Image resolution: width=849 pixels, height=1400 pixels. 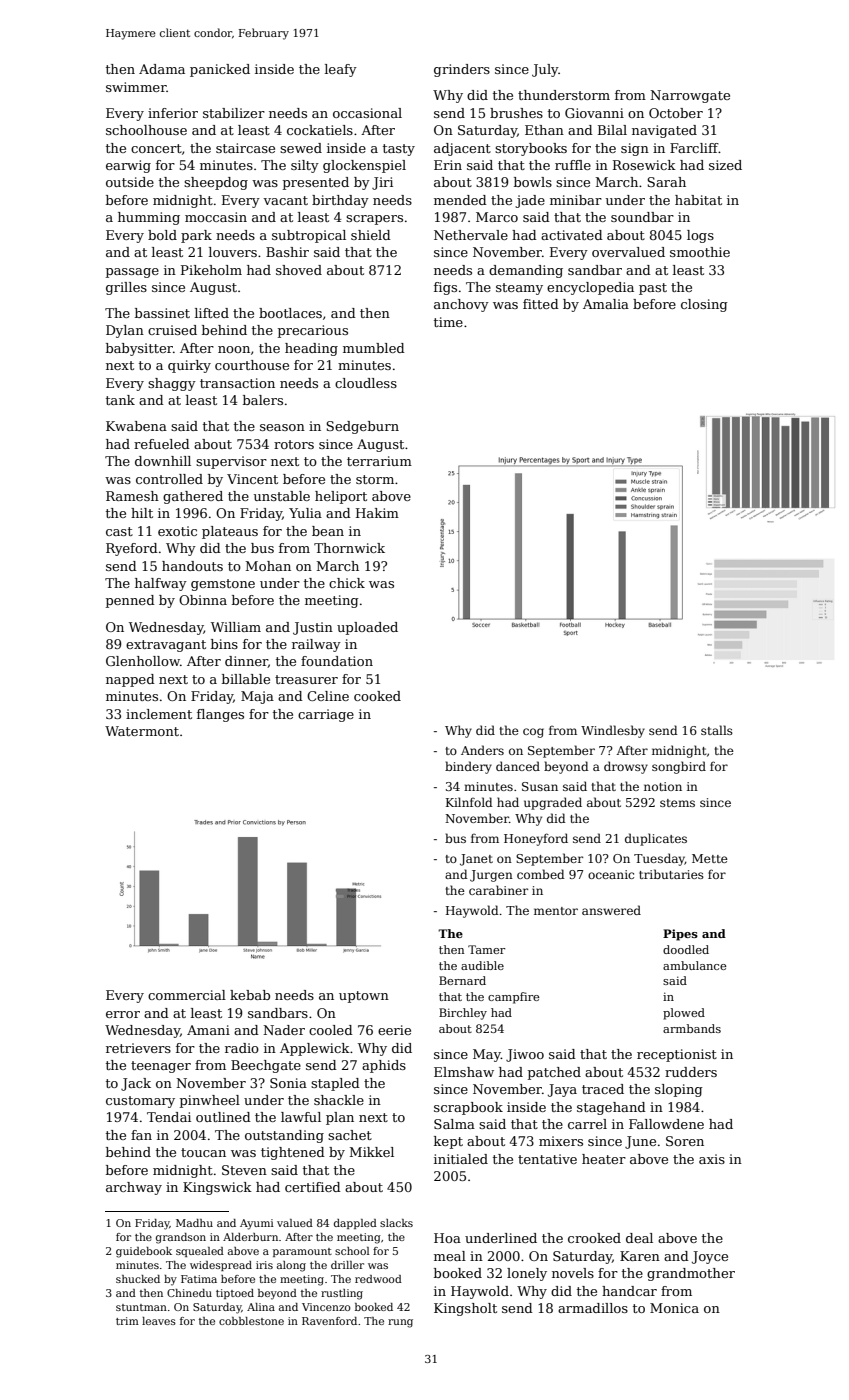 What do you see at coordinates (562, 1090) in the document?
I see `Jaya` at bounding box center [562, 1090].
